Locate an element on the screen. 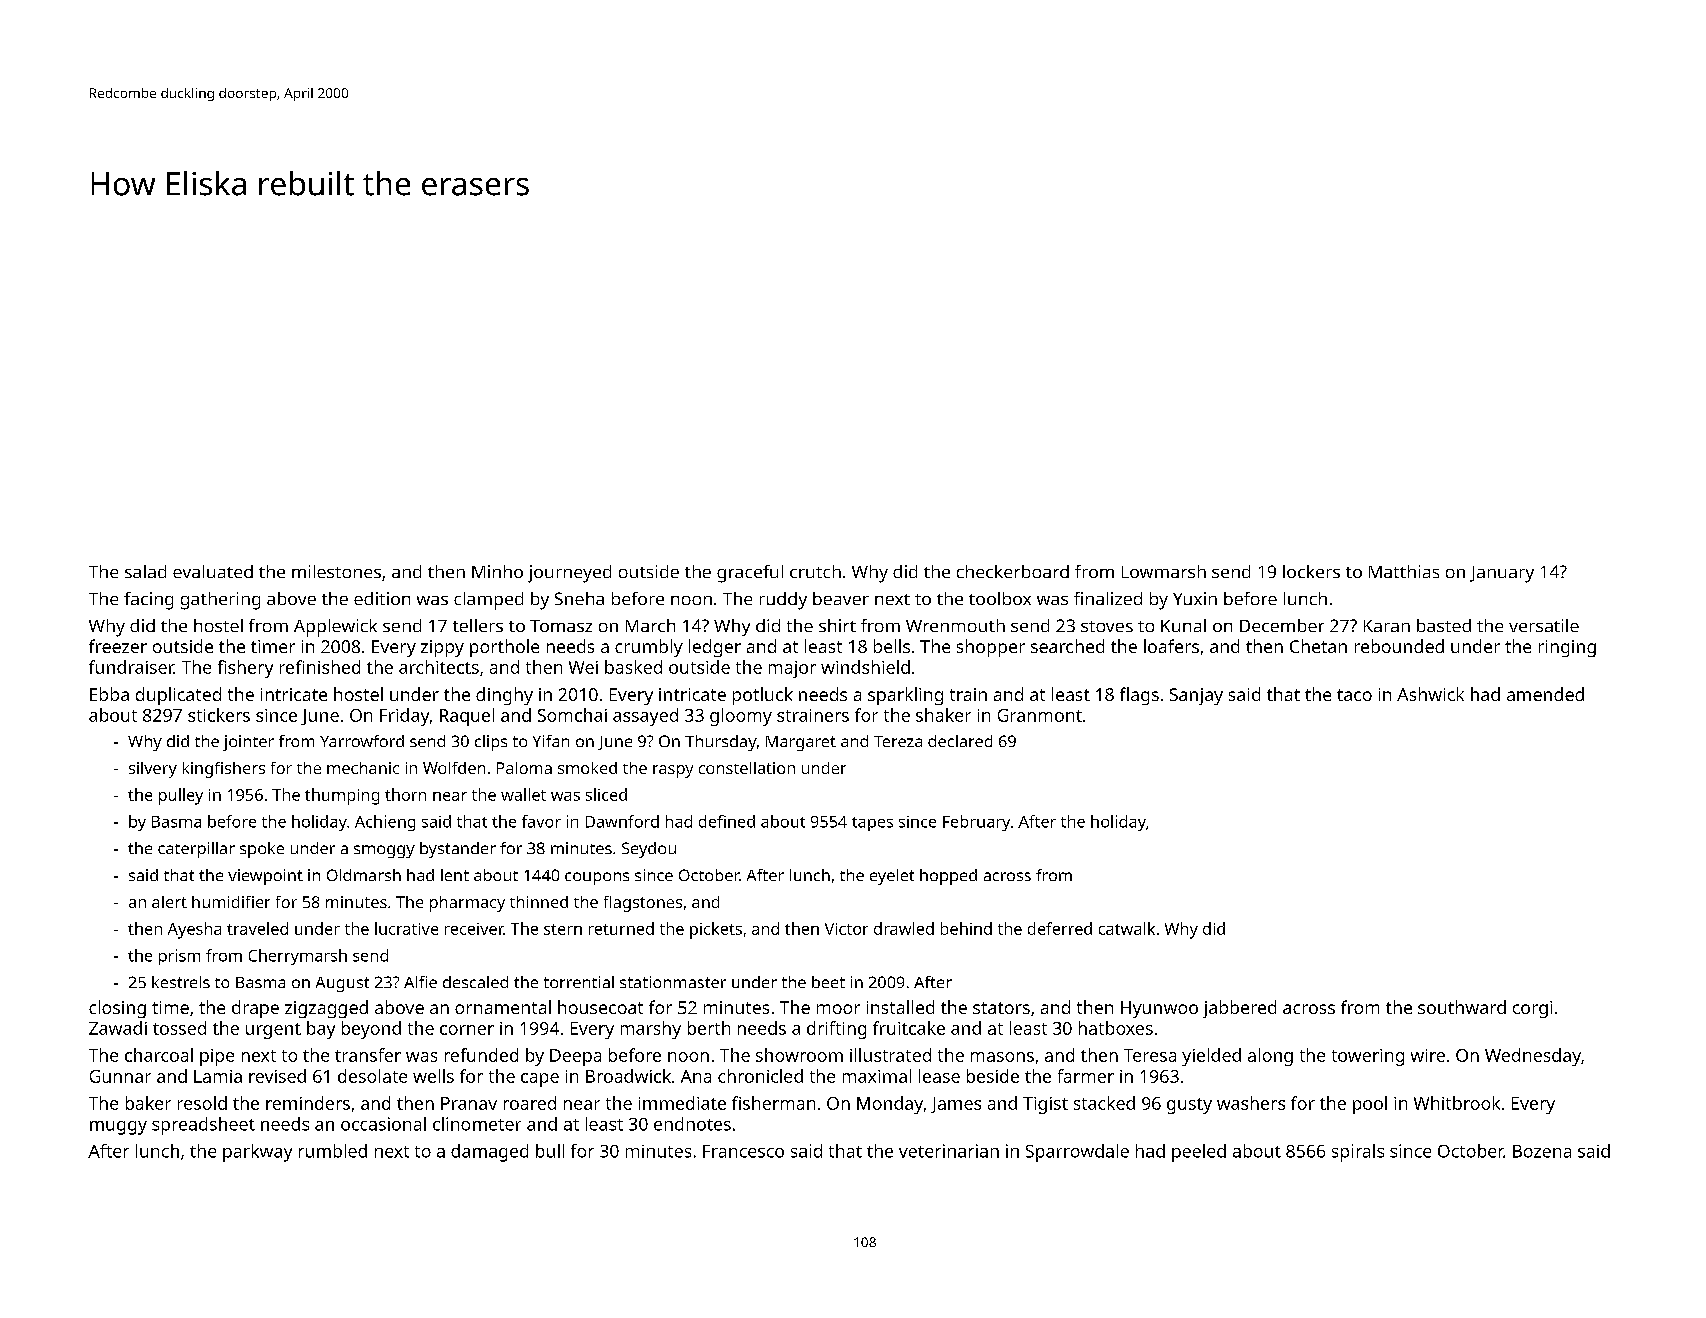 The height and width of the screenshot is (1318, 1706). lockers is located at coordinates (1311, 571).
